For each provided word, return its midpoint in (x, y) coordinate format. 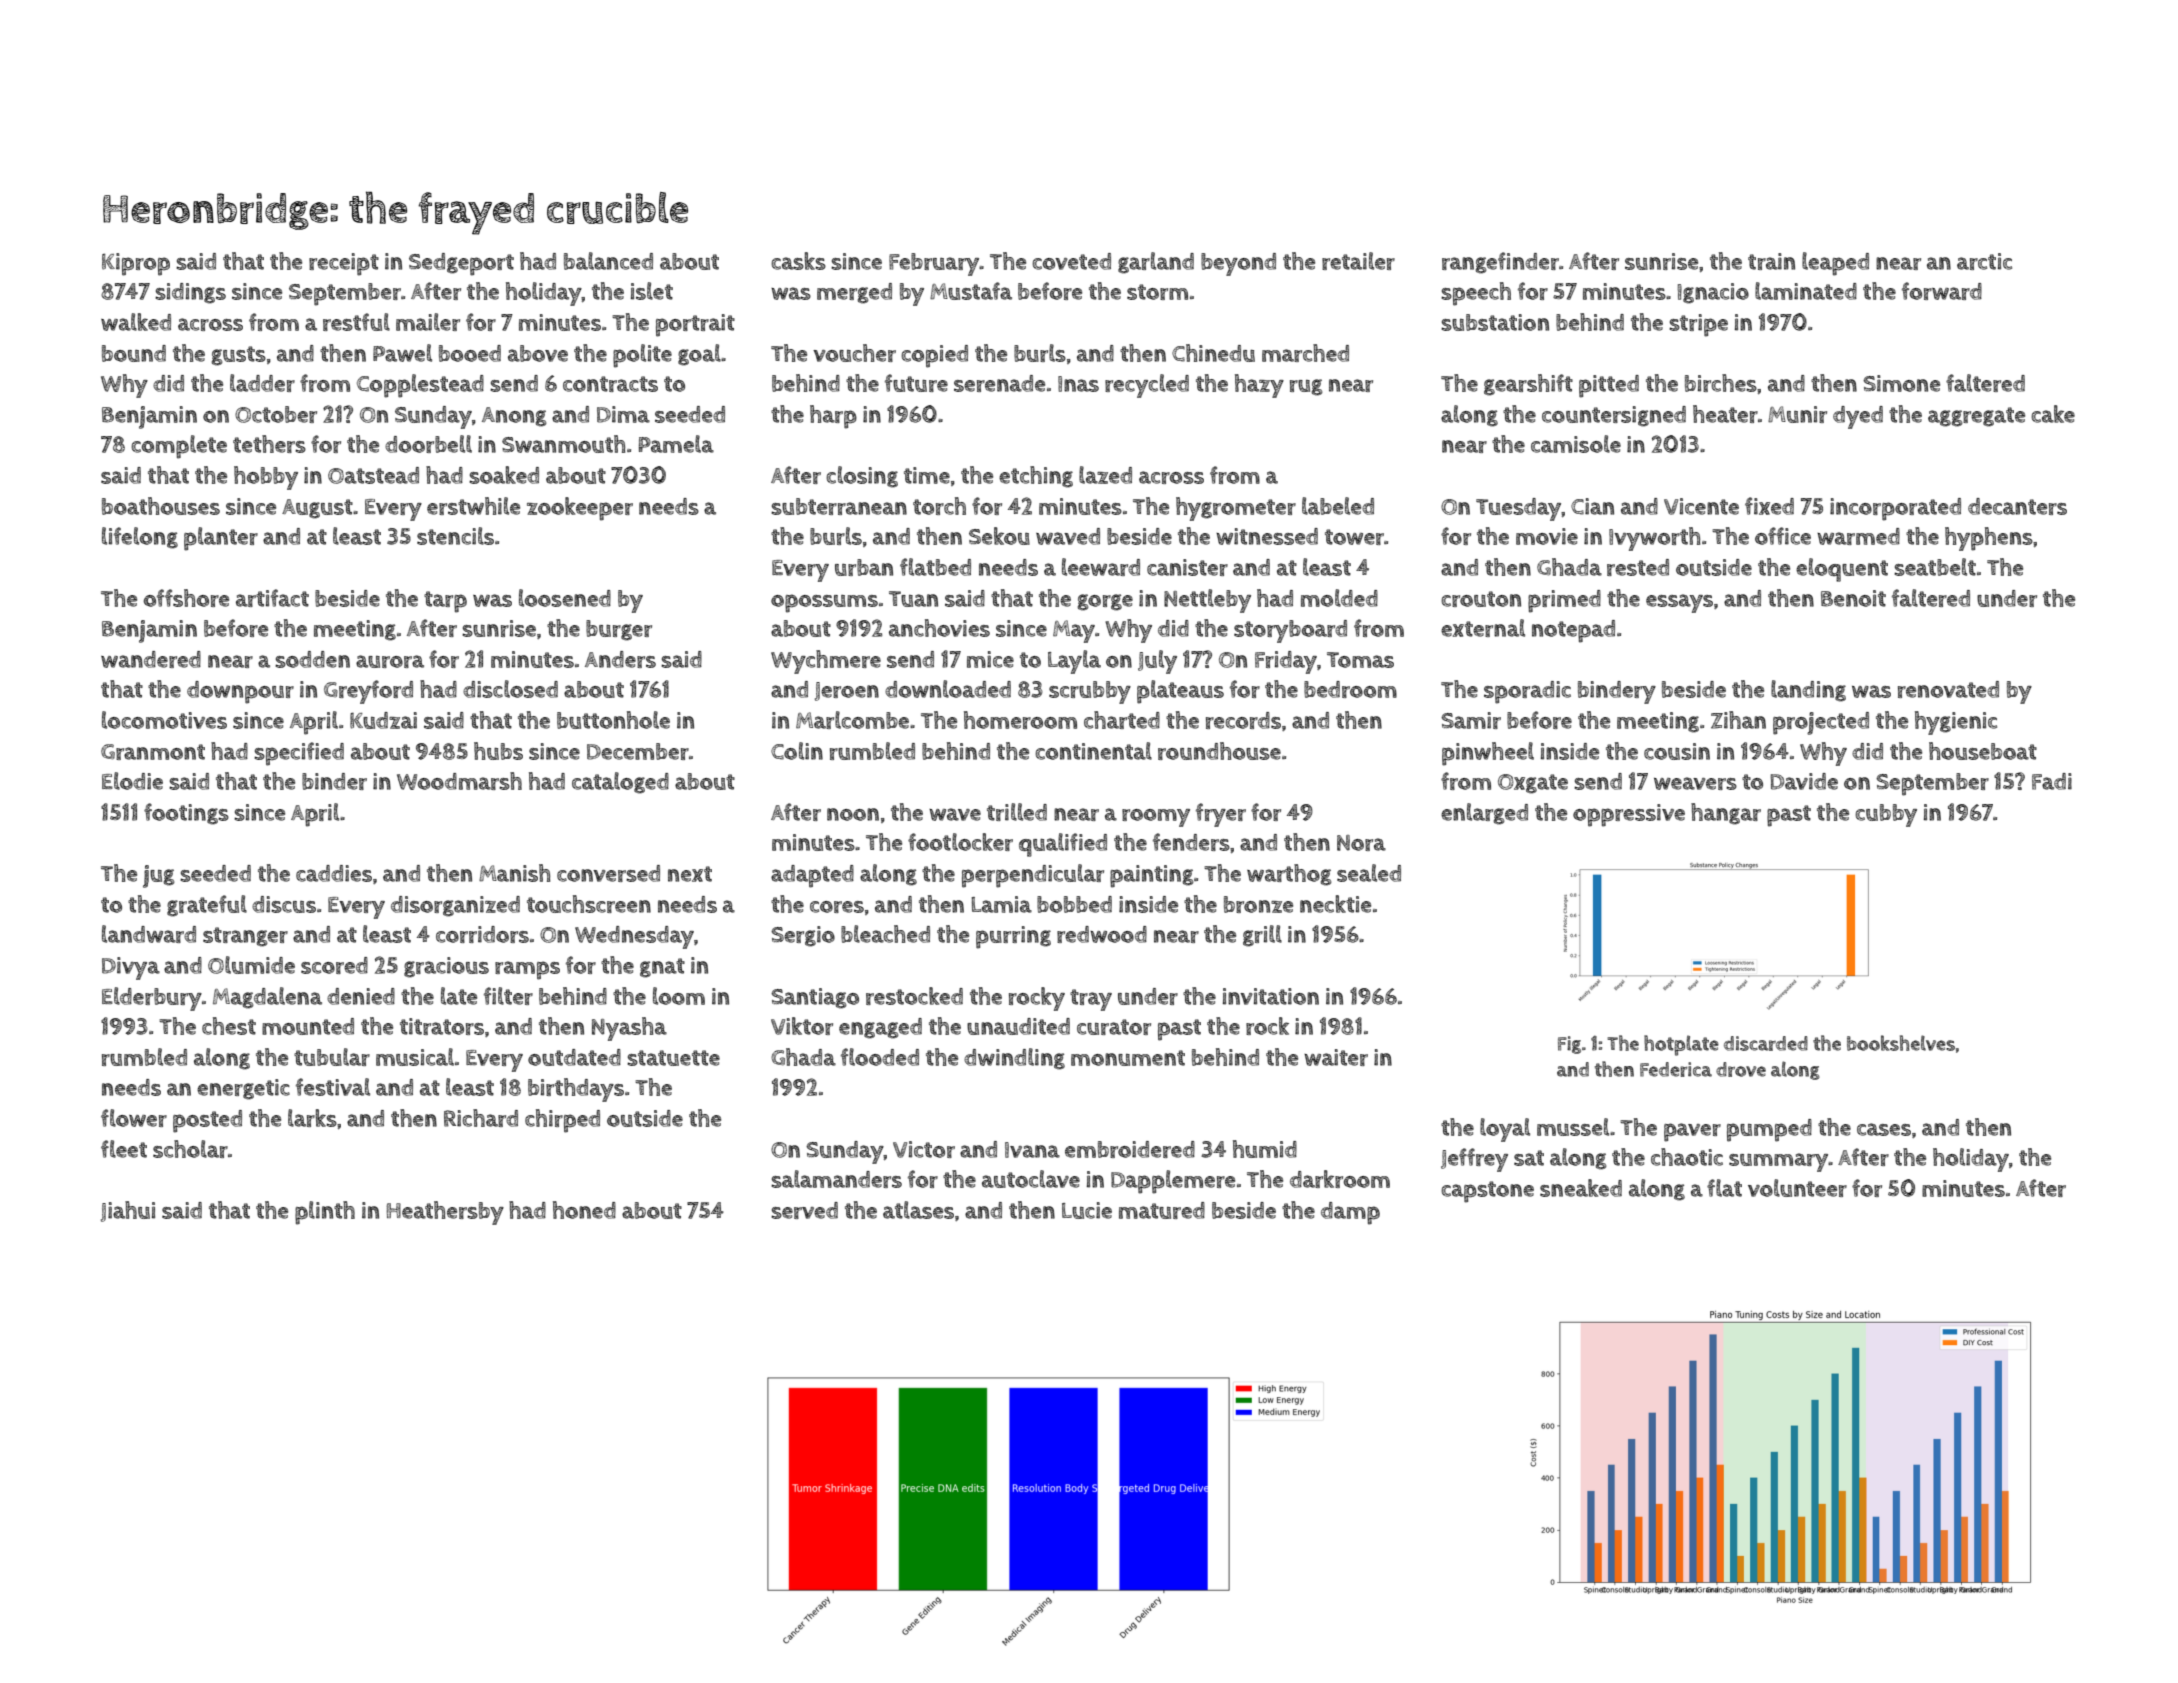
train (1771, 261)
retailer (1358, 261)
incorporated (1895, 509)
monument (1128, 1058)
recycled (1147, 386)
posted (207, 1121)
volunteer (1797, 1188)
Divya (131, 968)
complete (179, 447)
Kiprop (136, 264)
